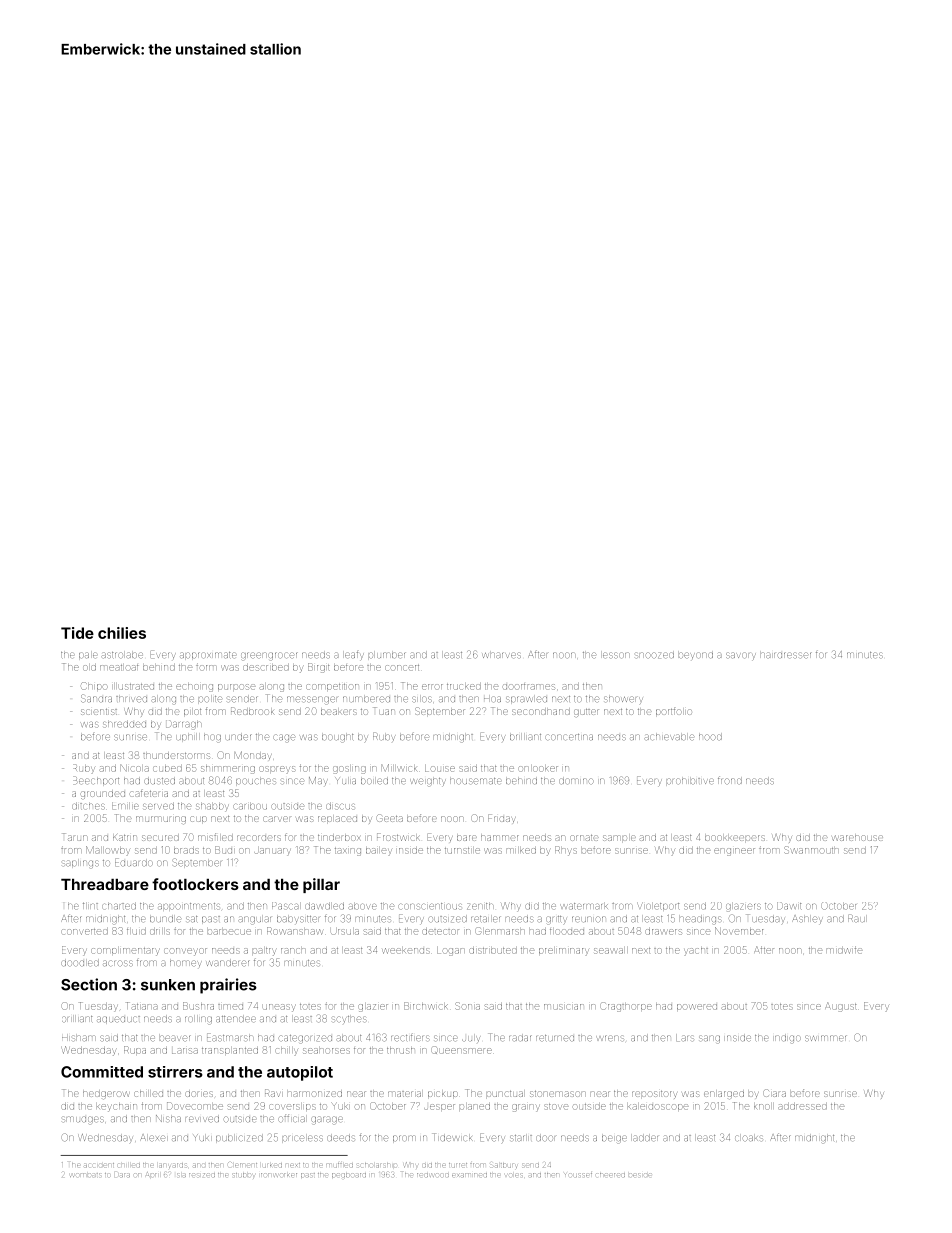 Image resolution: width=952 pixels, height=1233 pixels. What do you see at coordinates (584, 906) in the image?
I see `watermark` at bounding box center [584, 906].
